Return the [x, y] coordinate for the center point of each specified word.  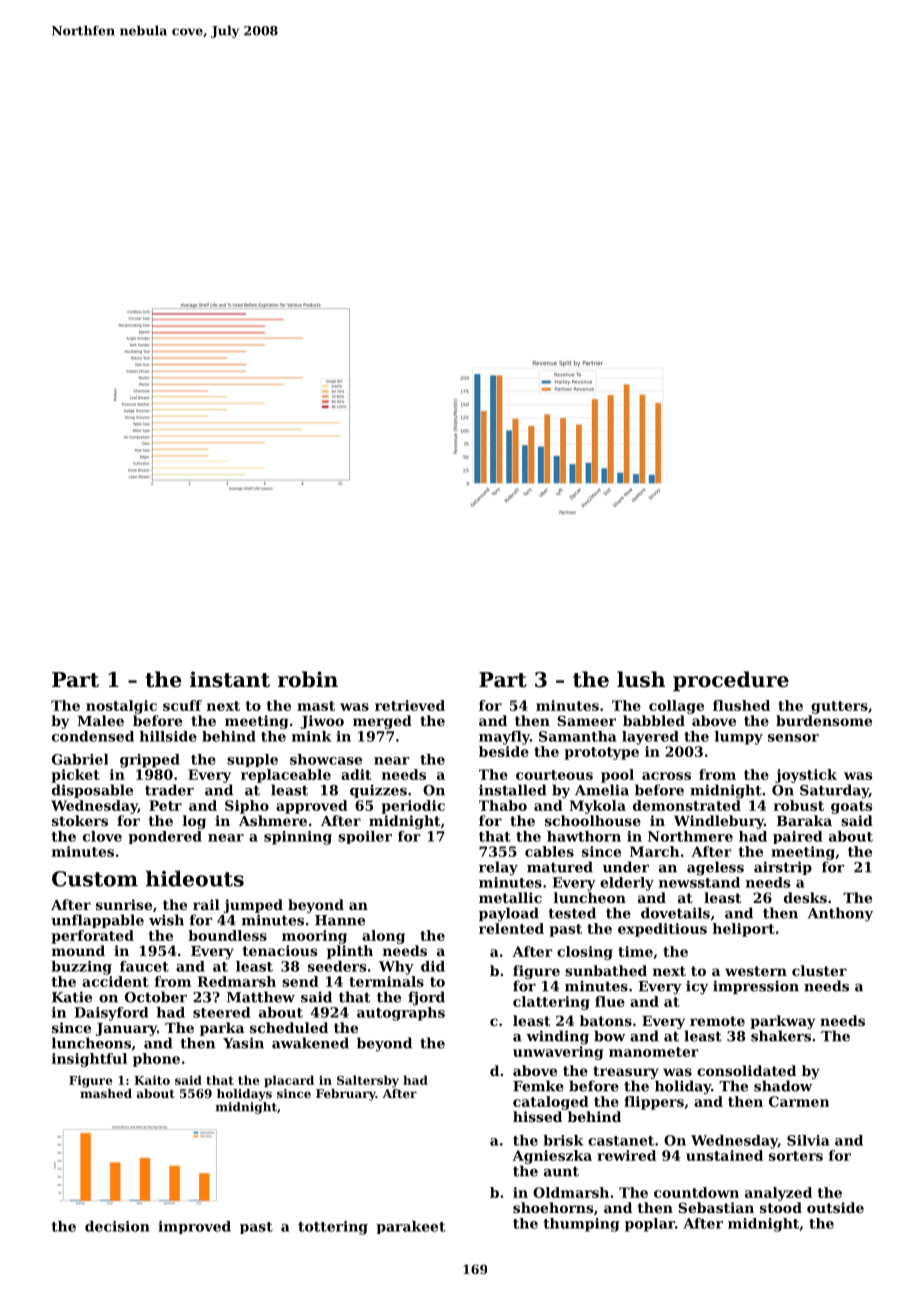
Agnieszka [552, 1157]
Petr [165, 805]
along [383, 937]
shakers [781, 1036]
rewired [626, 1155]
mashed [106, 1093]
